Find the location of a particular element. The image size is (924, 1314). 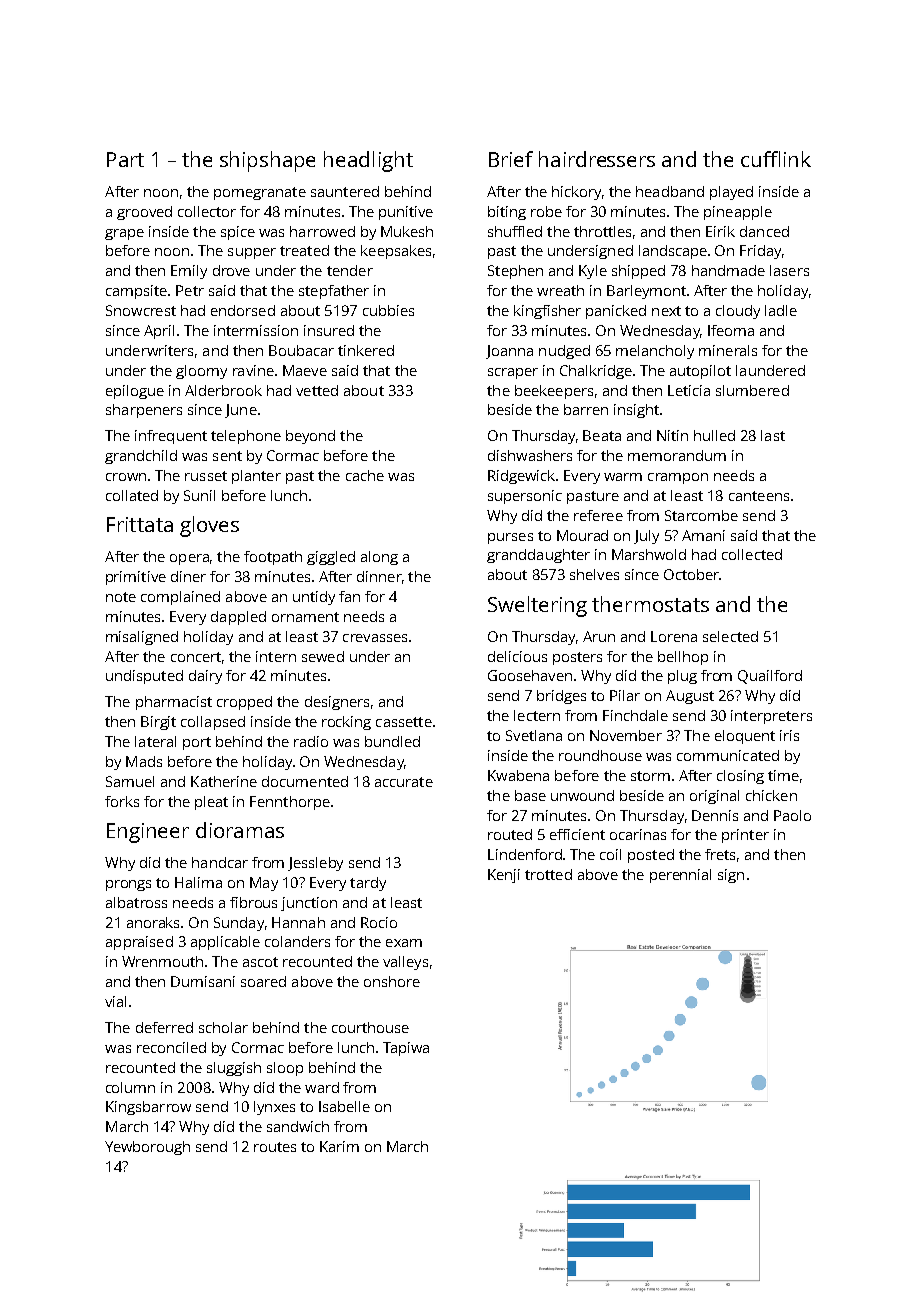

Leticia is located at coordinates (689, 390).
